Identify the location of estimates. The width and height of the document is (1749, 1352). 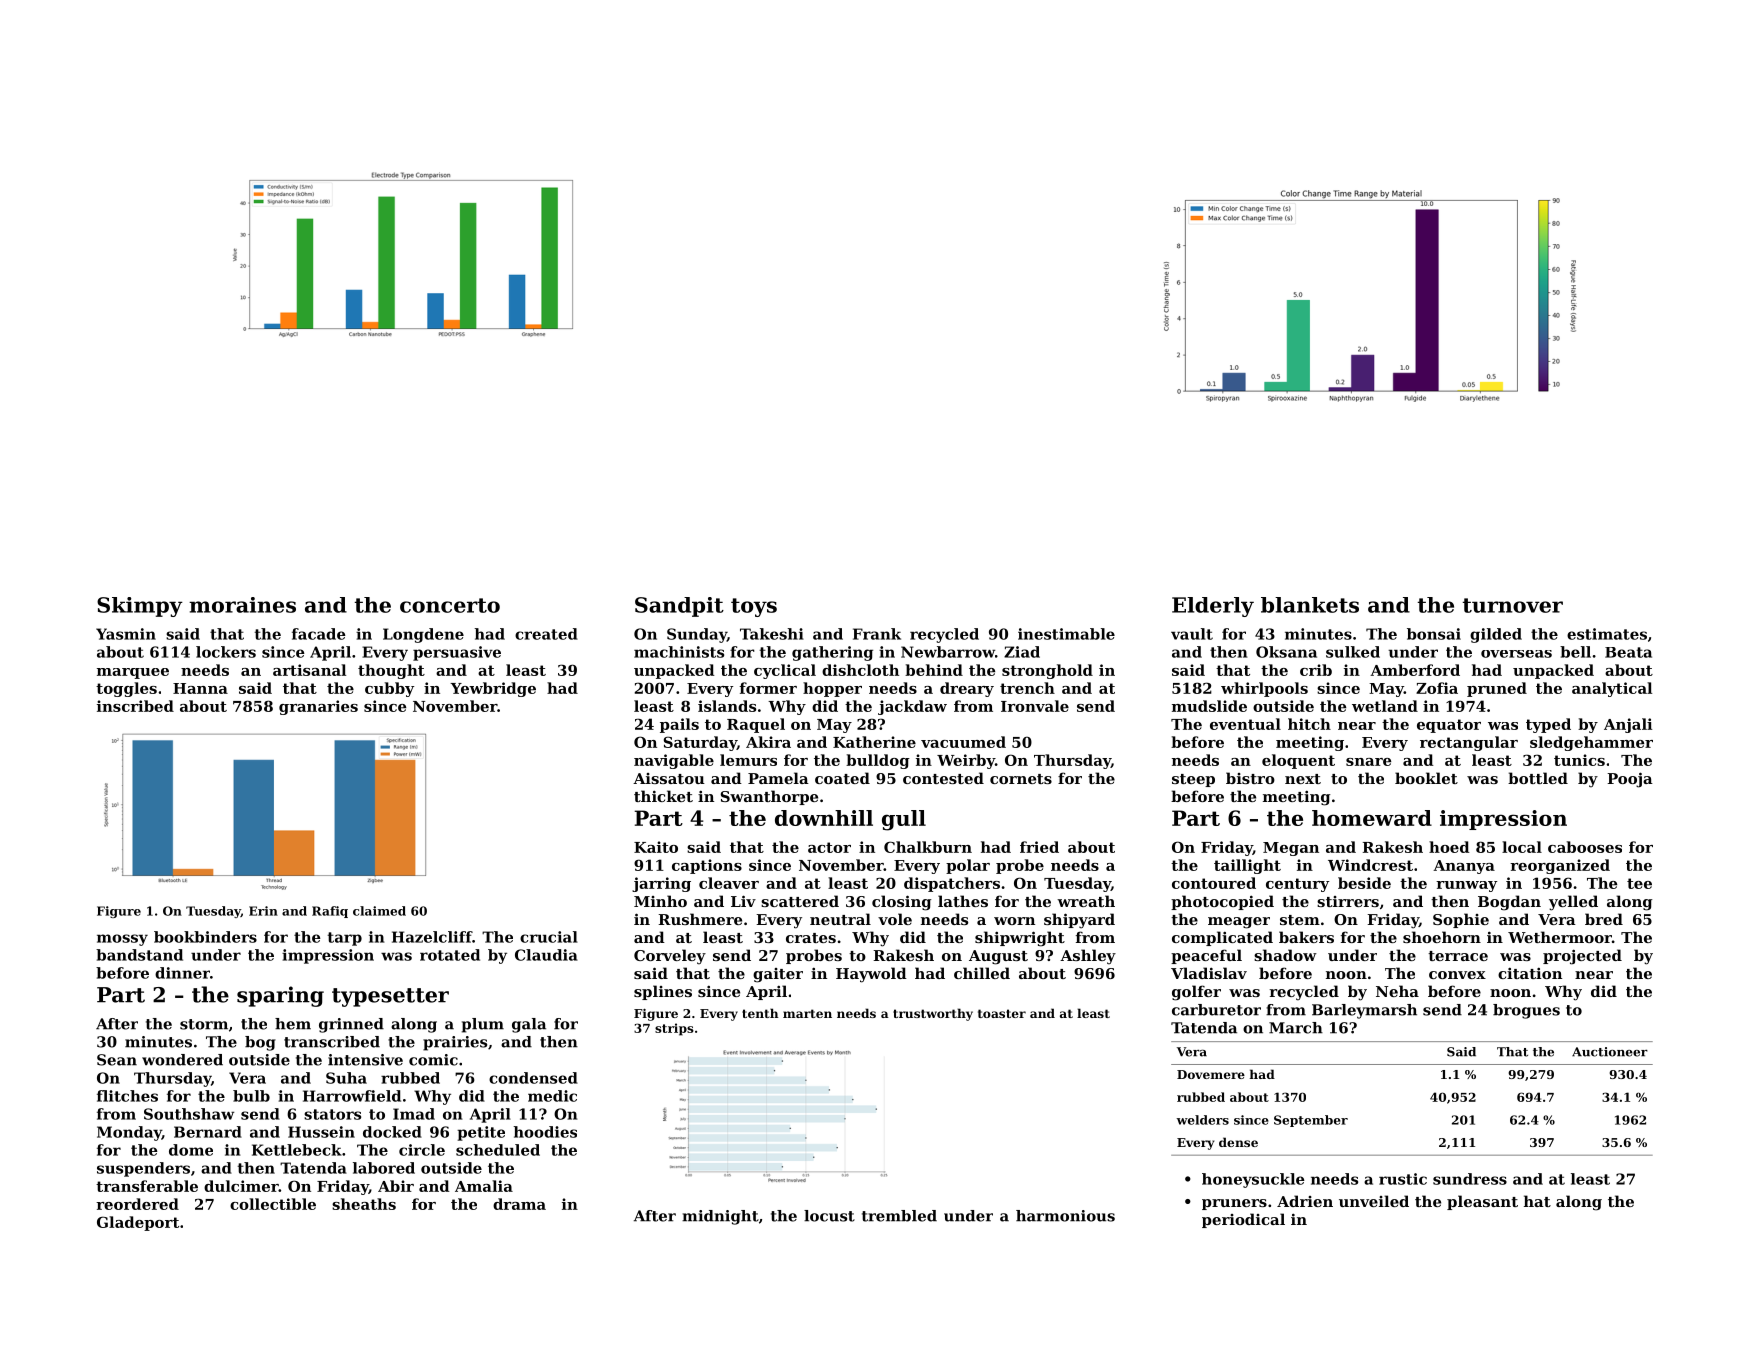
(1607, 634).
